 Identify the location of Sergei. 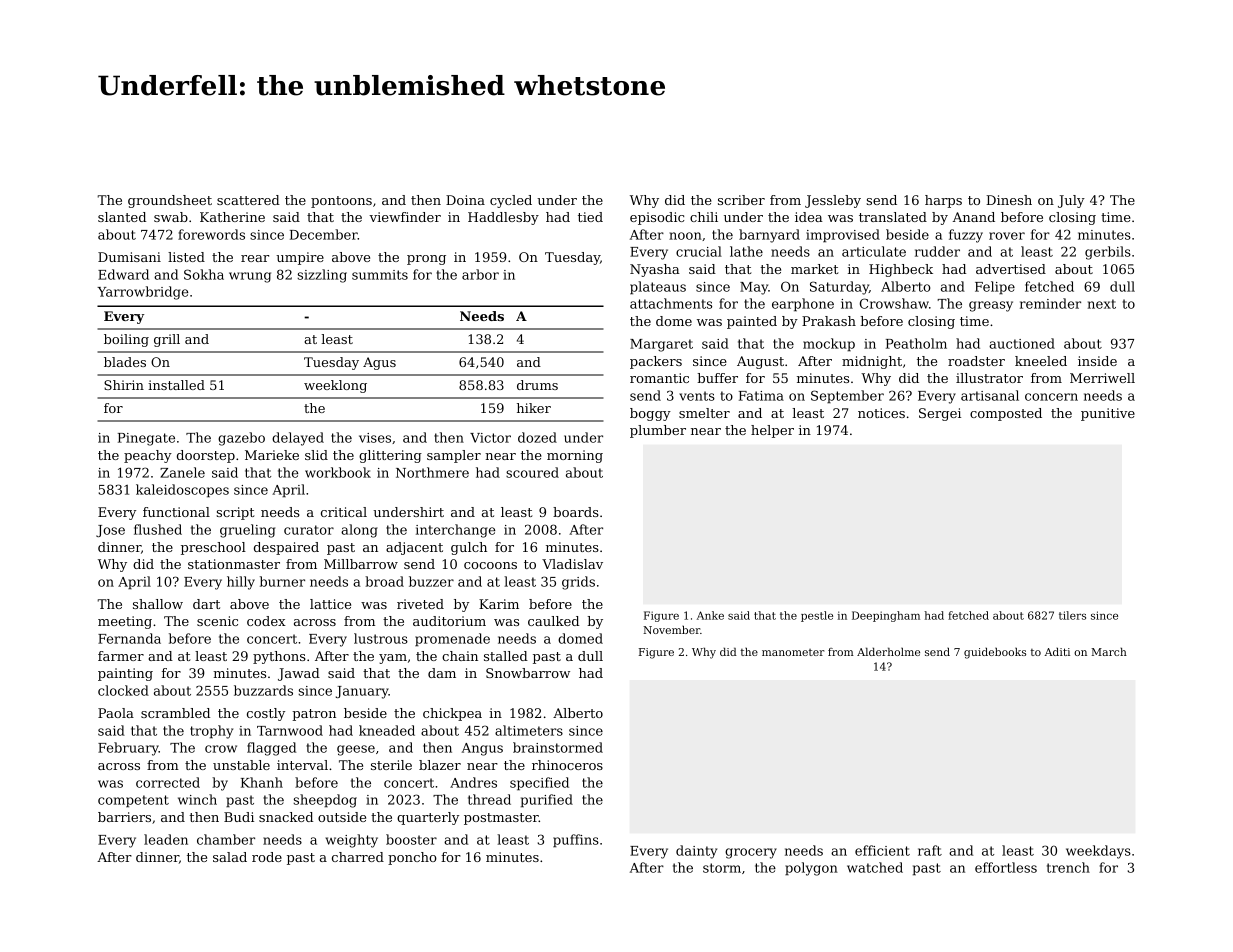
(940, 414).
